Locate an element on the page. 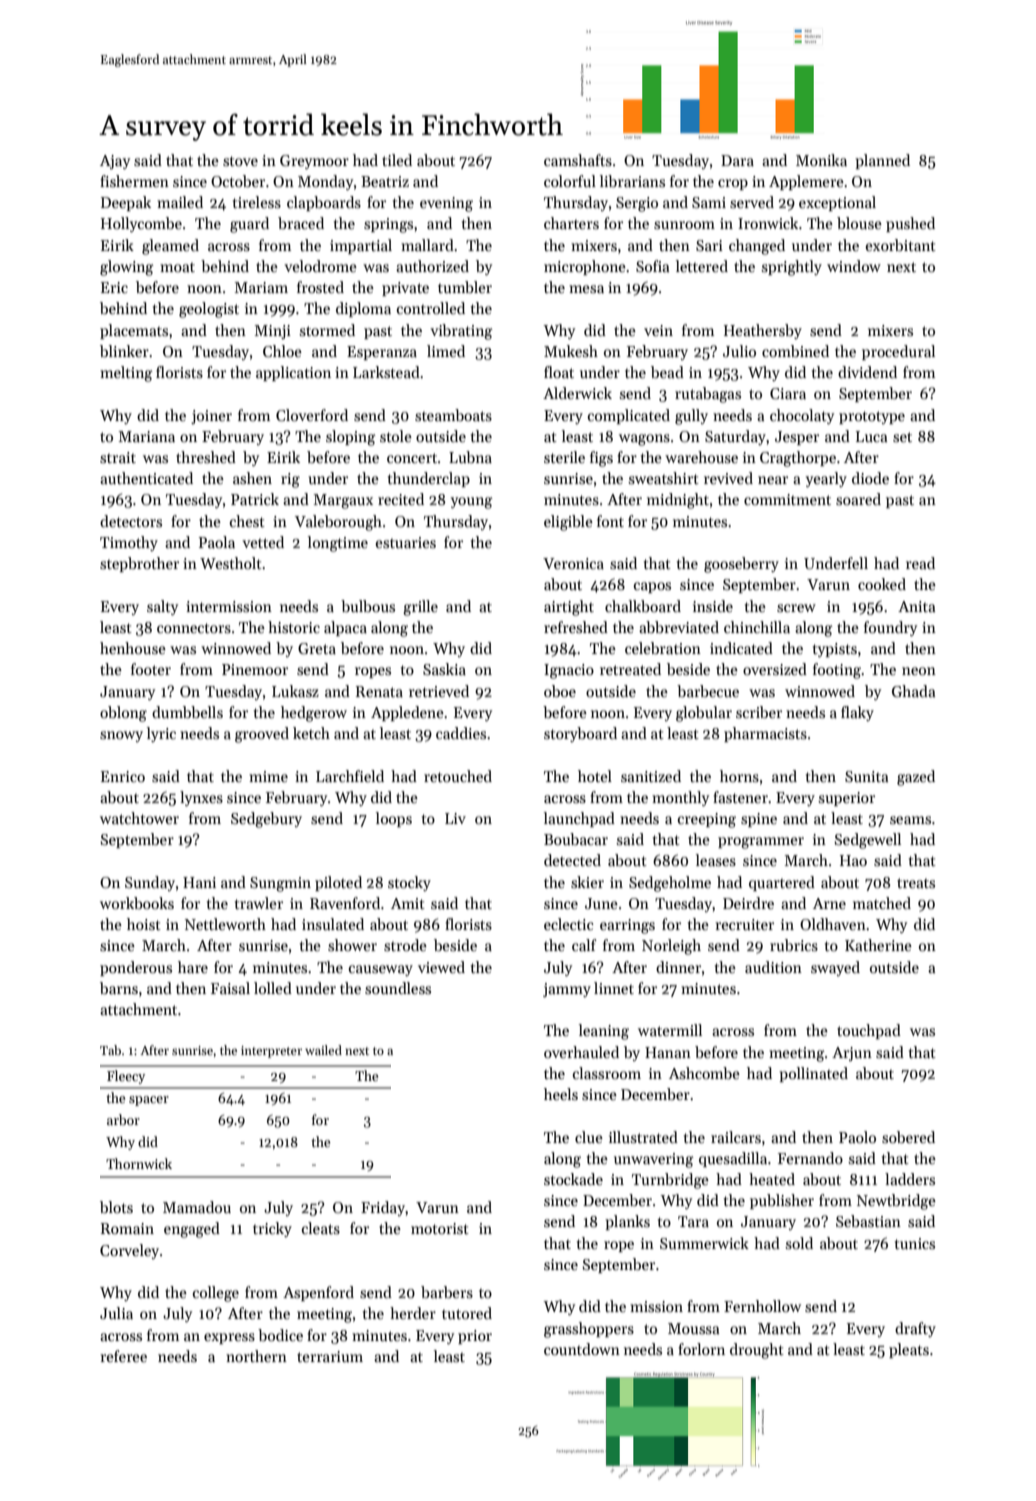  controlled is located at coordinates (431, 308).
